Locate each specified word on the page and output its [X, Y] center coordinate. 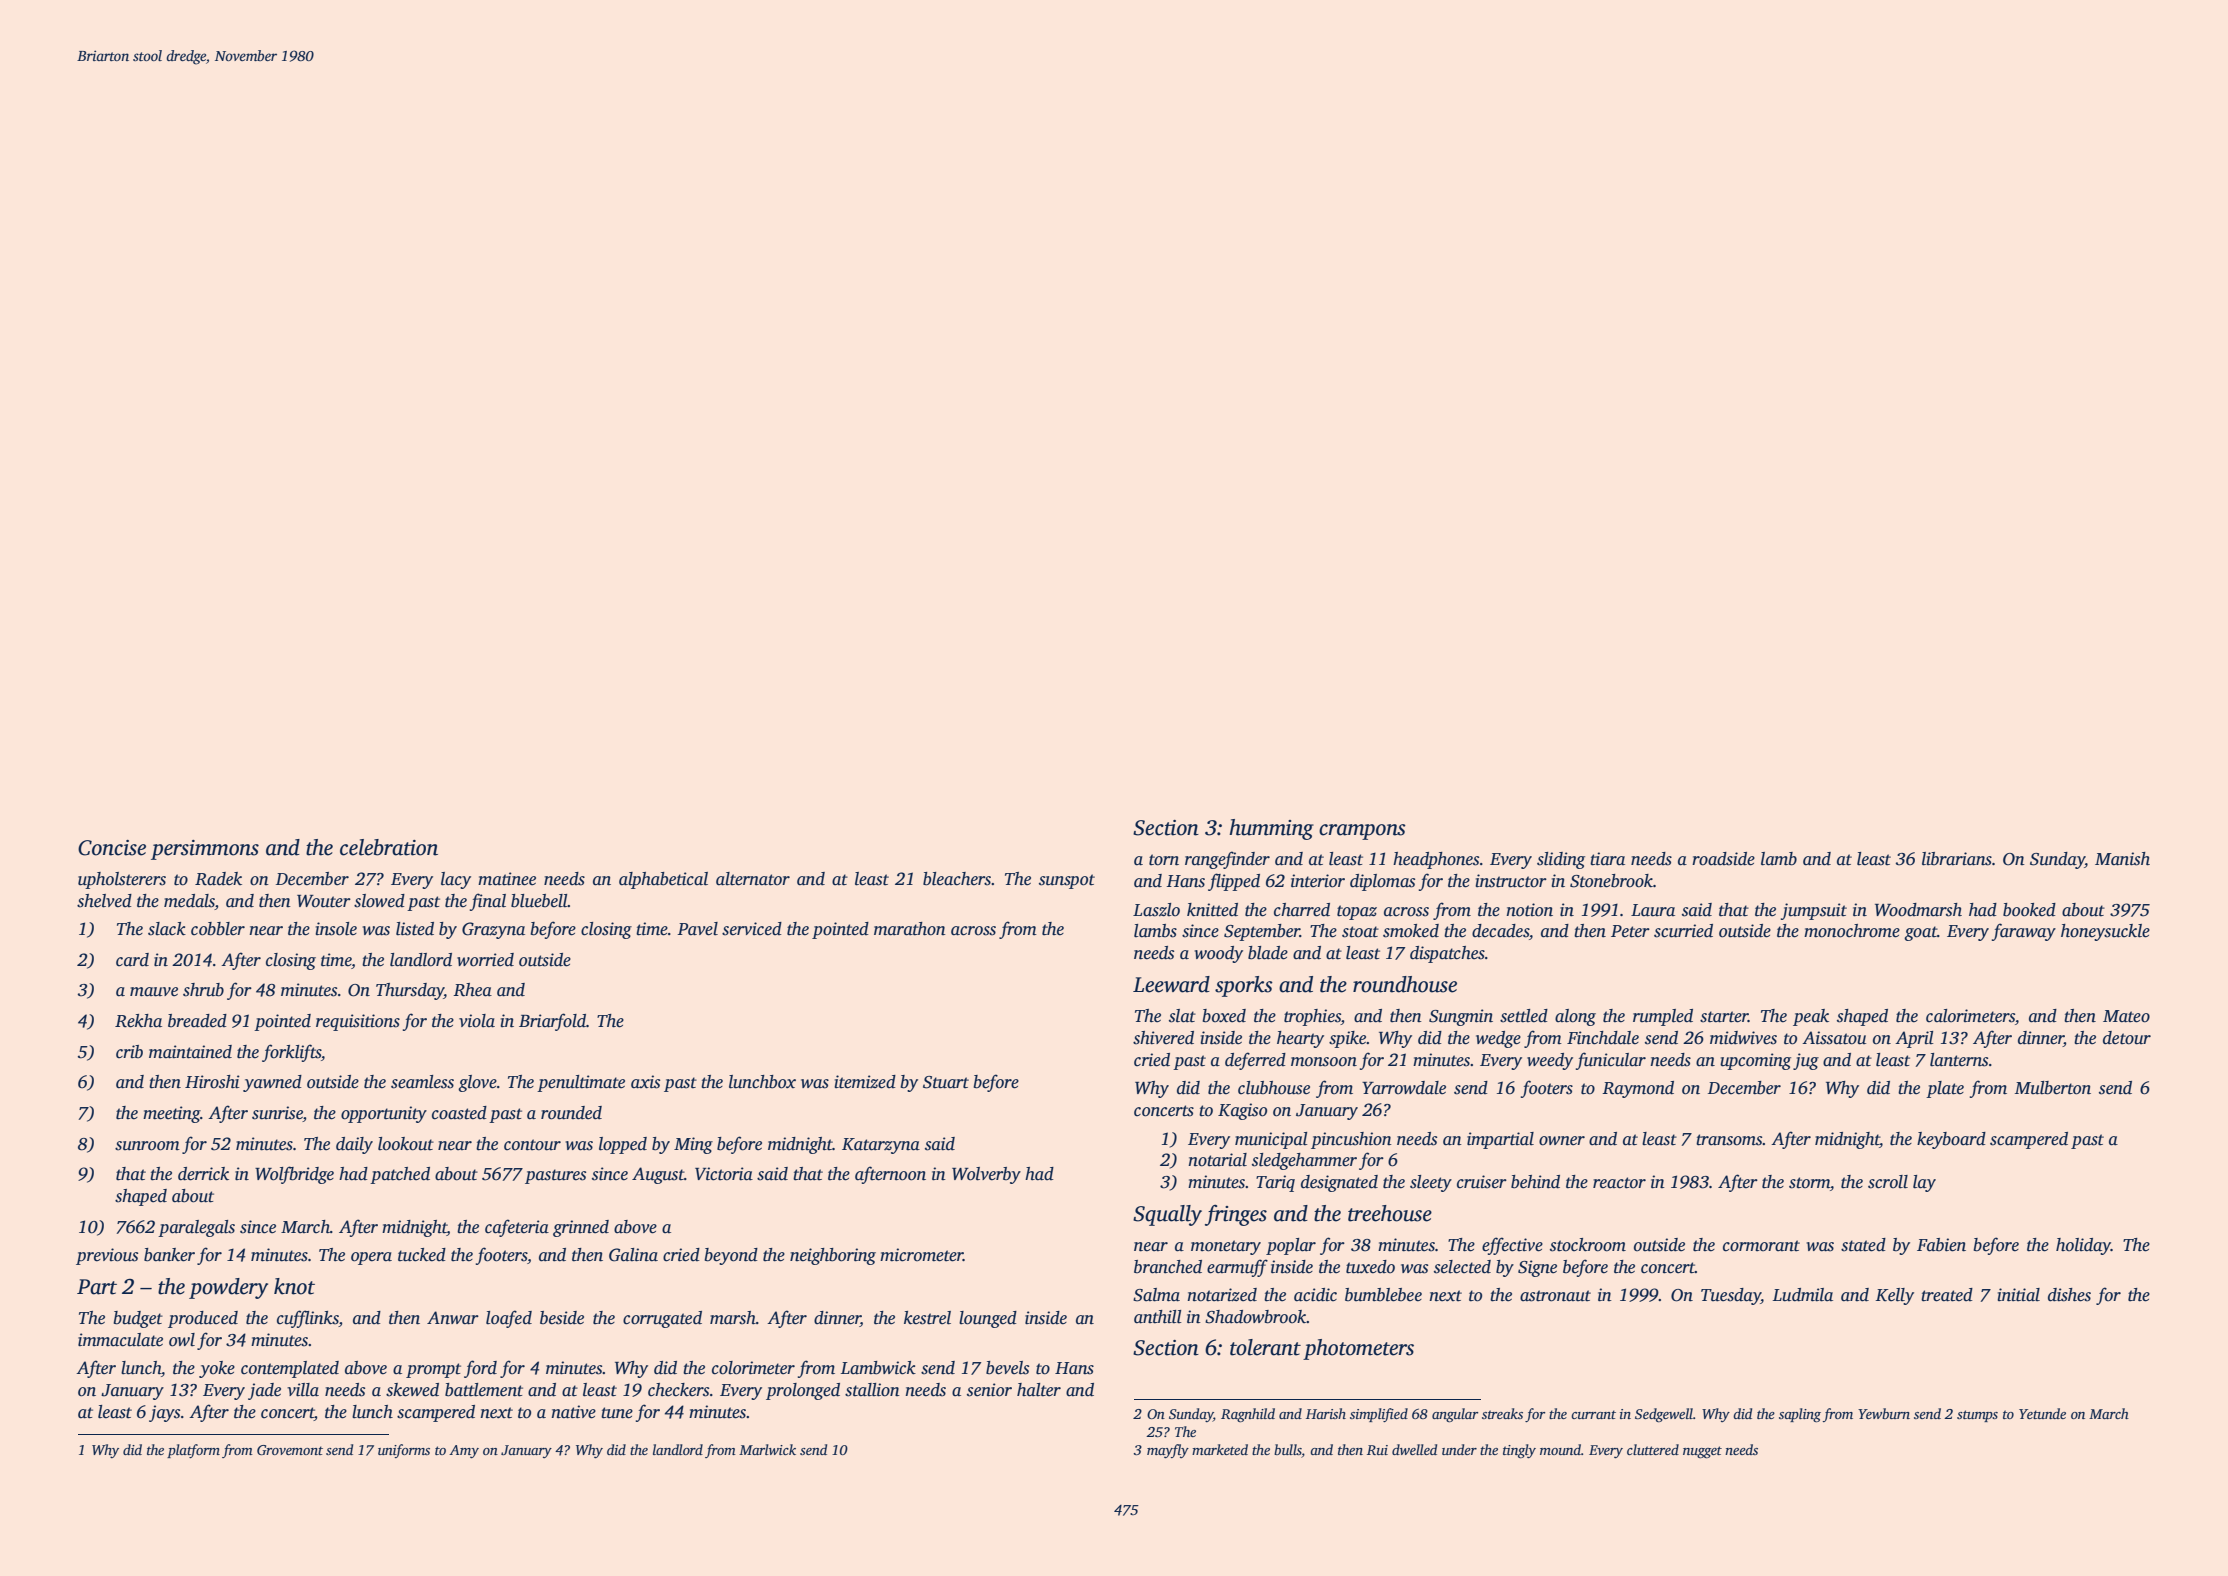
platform [193, 1451]
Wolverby [986, 1175]
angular [1455, 1415]
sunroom [147, 1146]
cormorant [1761, 1246]
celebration [389, 847]
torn [1164, 860]
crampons [1362, 832]
